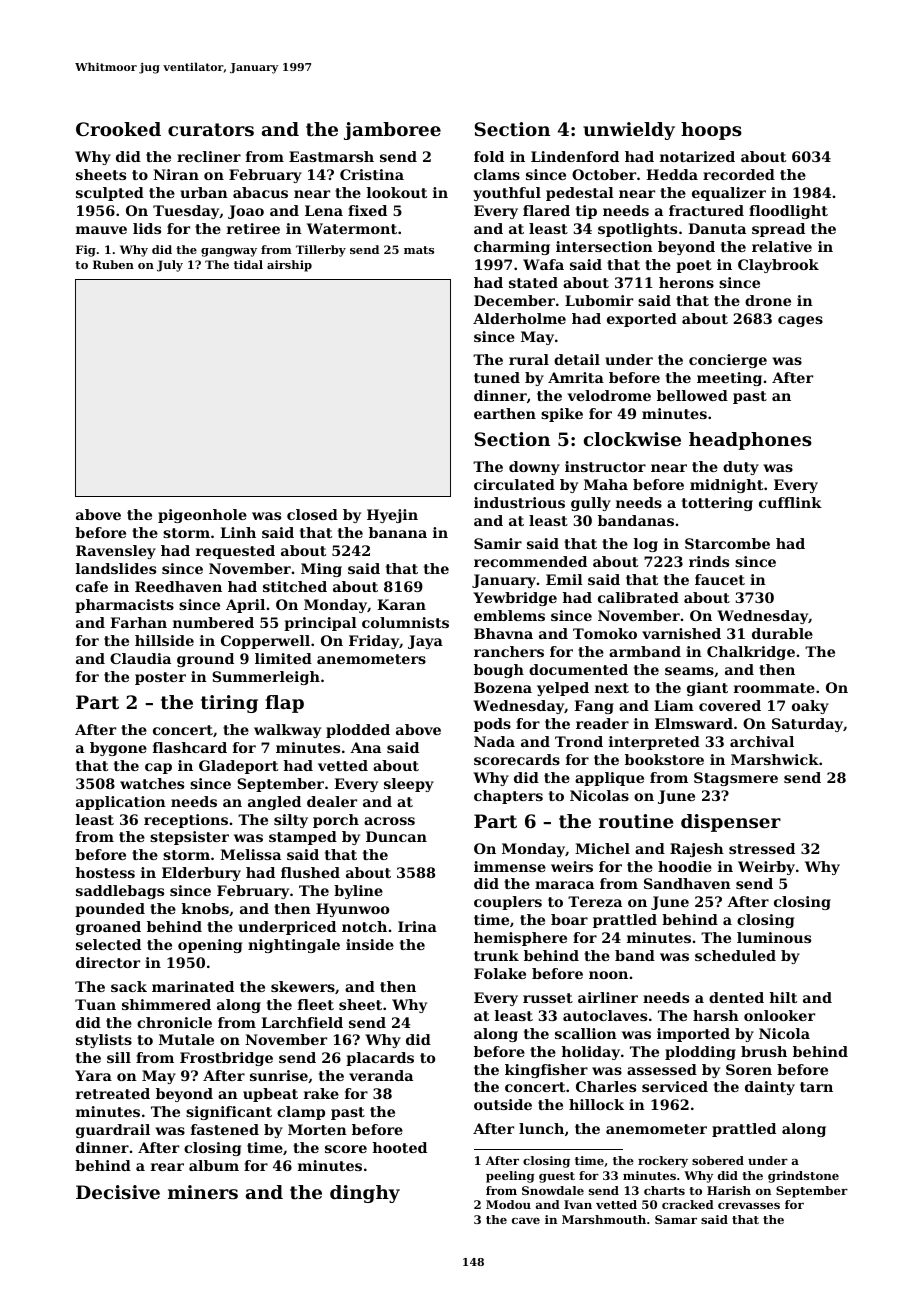  I want to click on rear, so click(167, 1167).
